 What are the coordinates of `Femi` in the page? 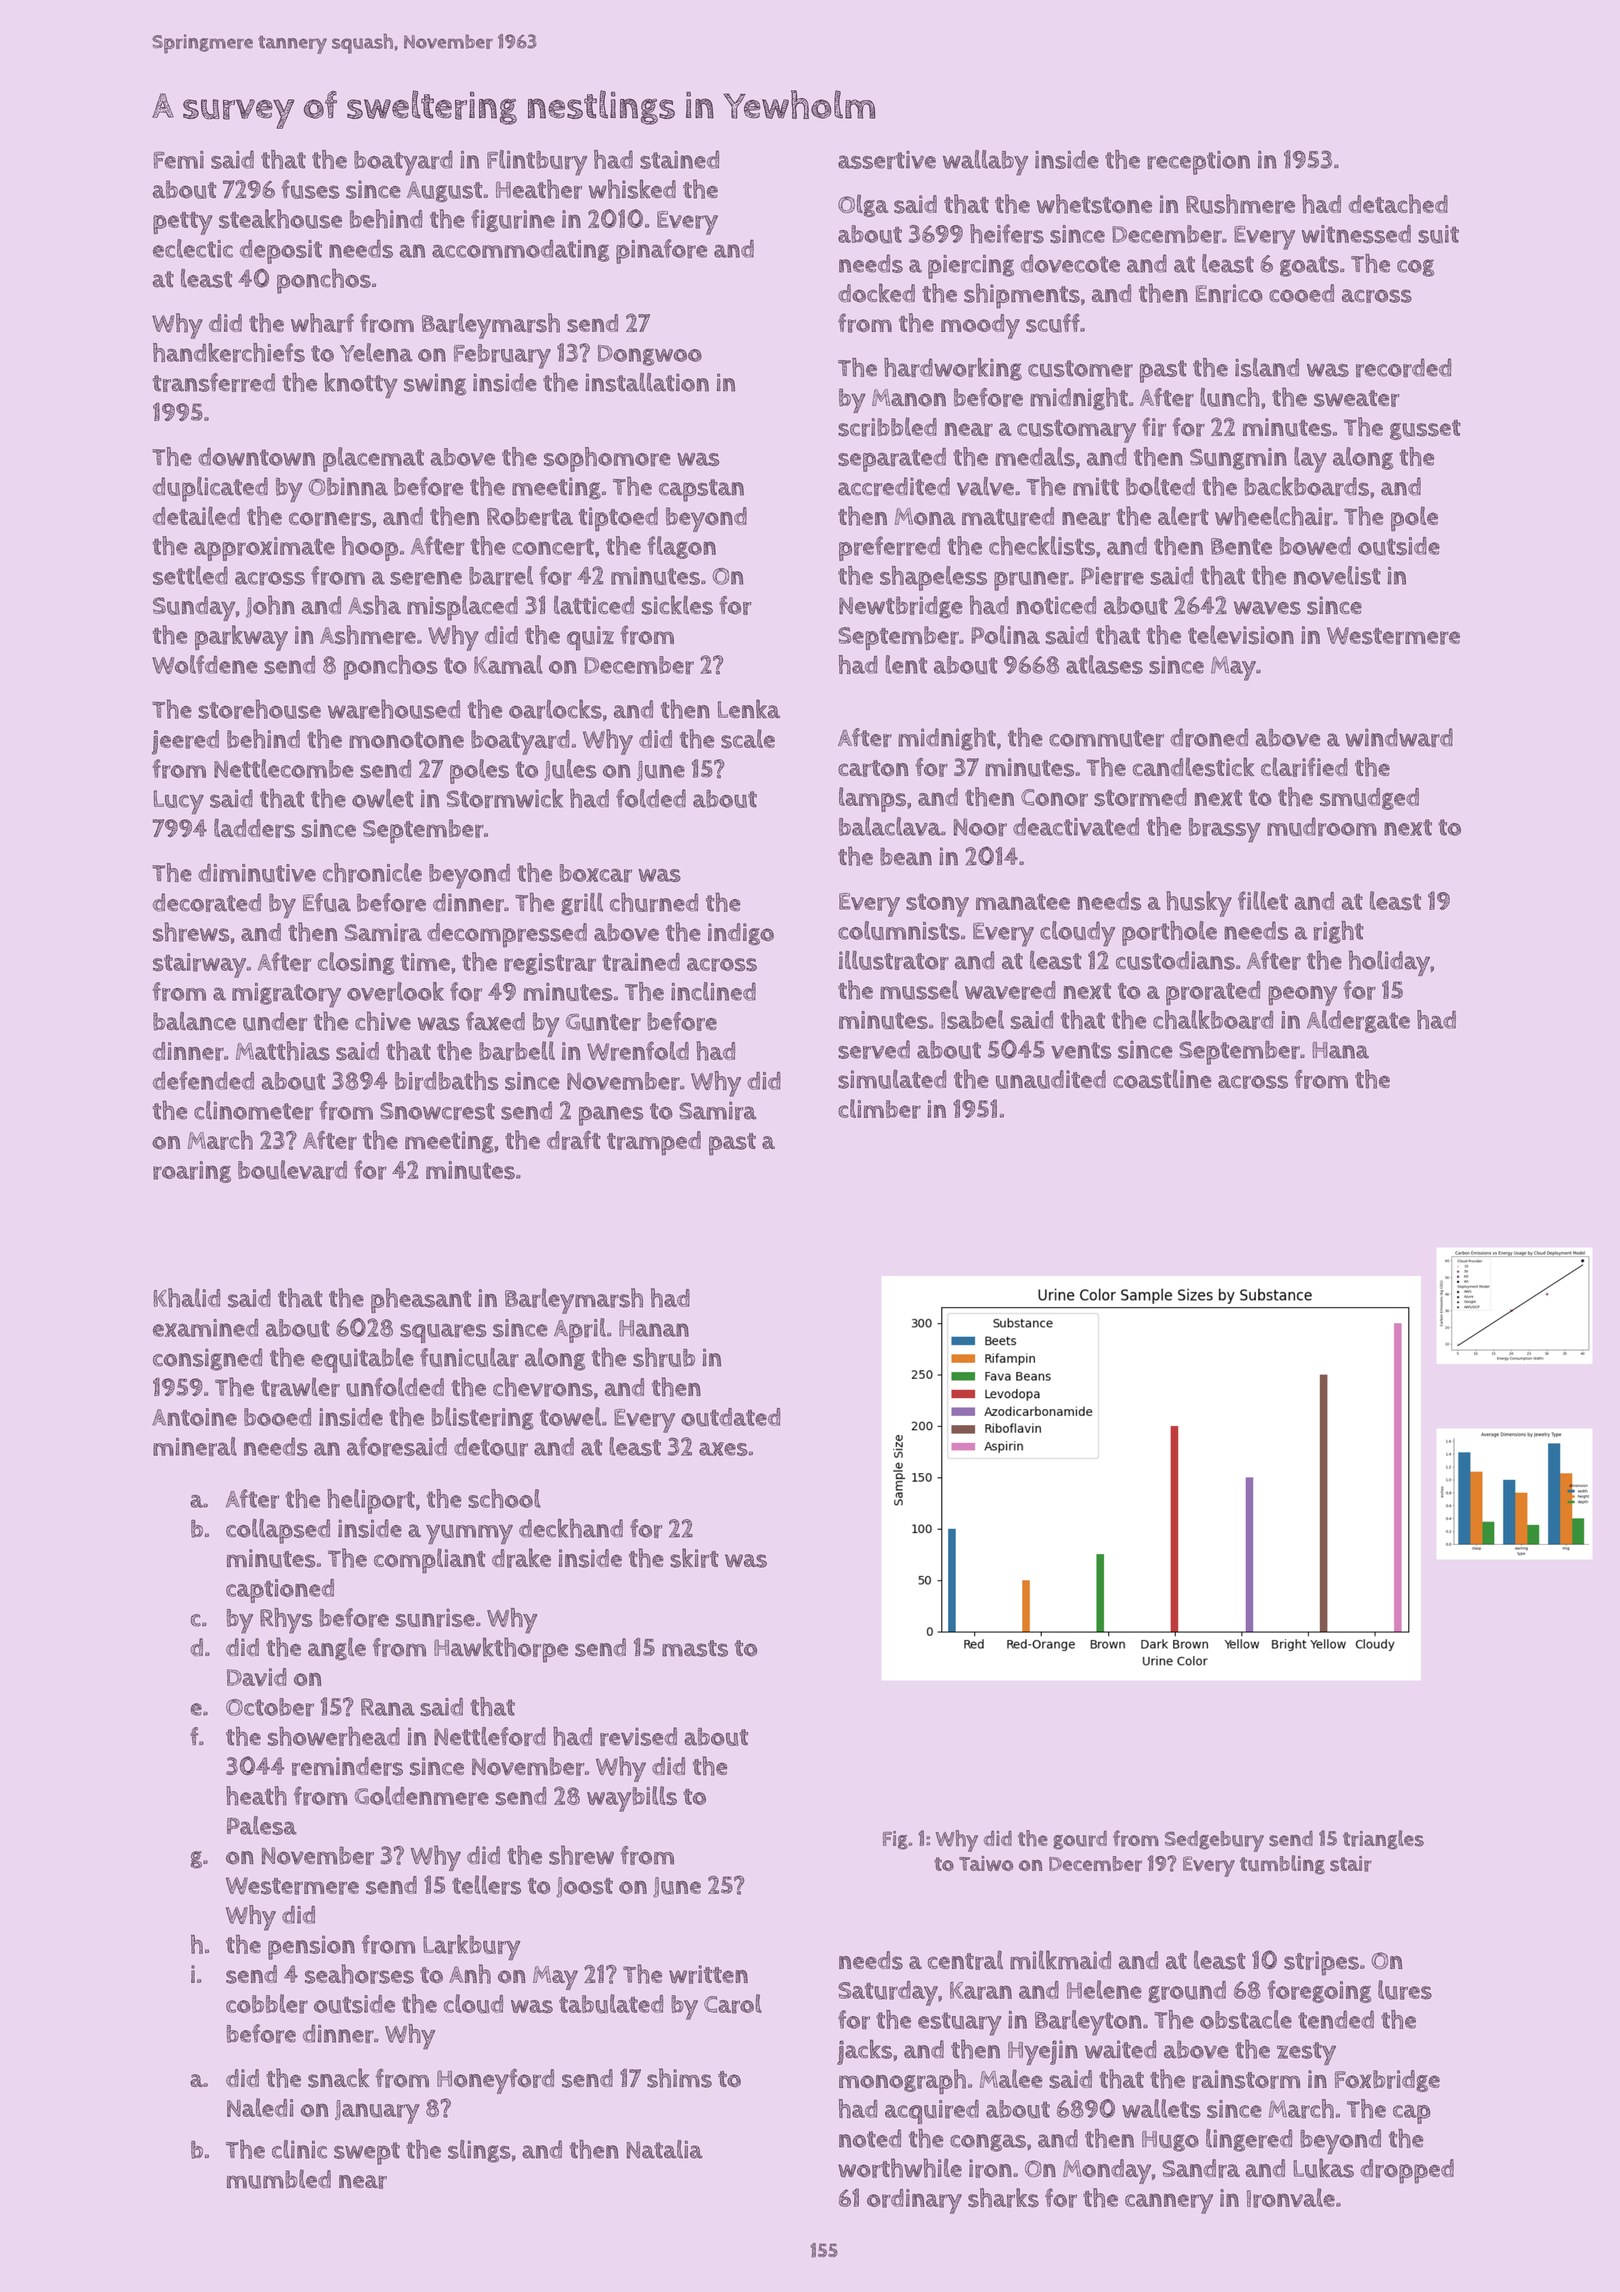 It's located at (178, 159).
